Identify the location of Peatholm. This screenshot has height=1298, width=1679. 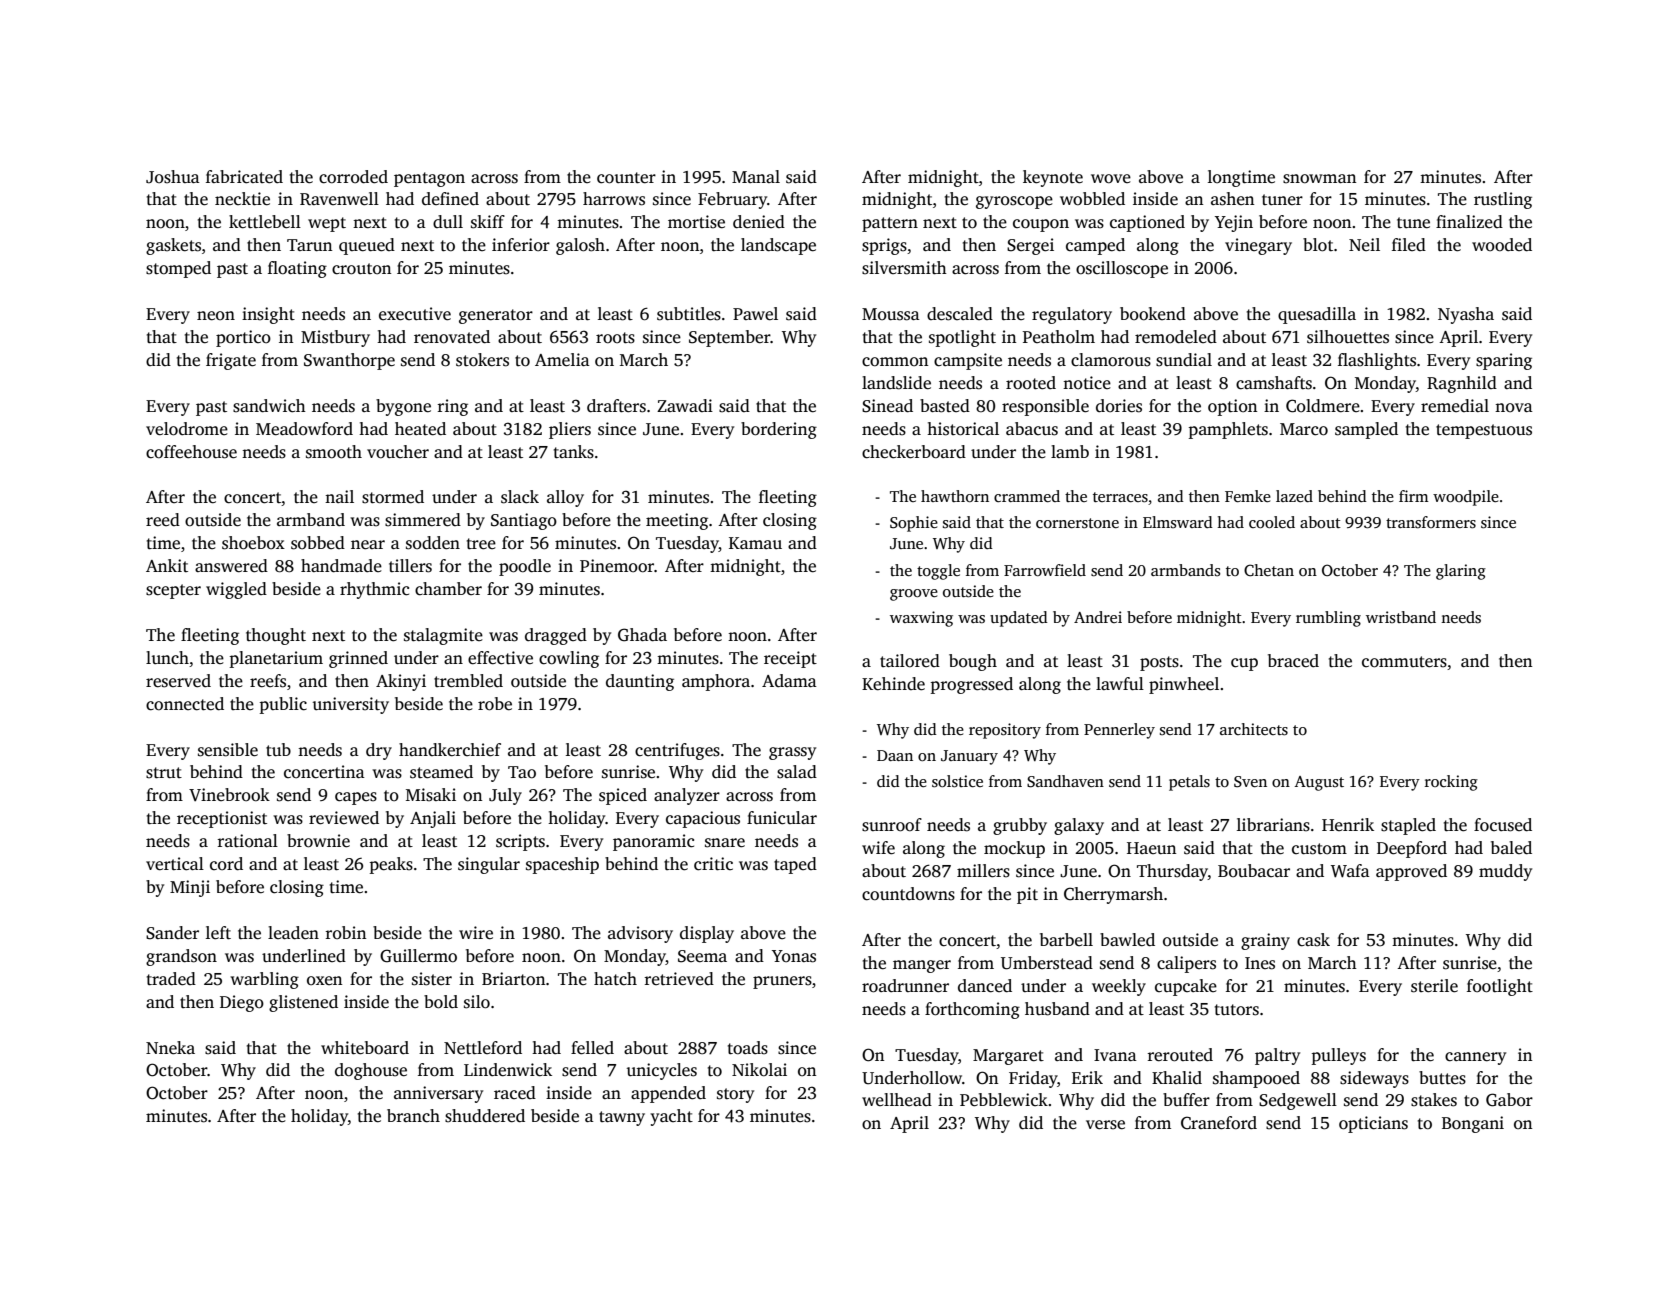
(1059, 337).
